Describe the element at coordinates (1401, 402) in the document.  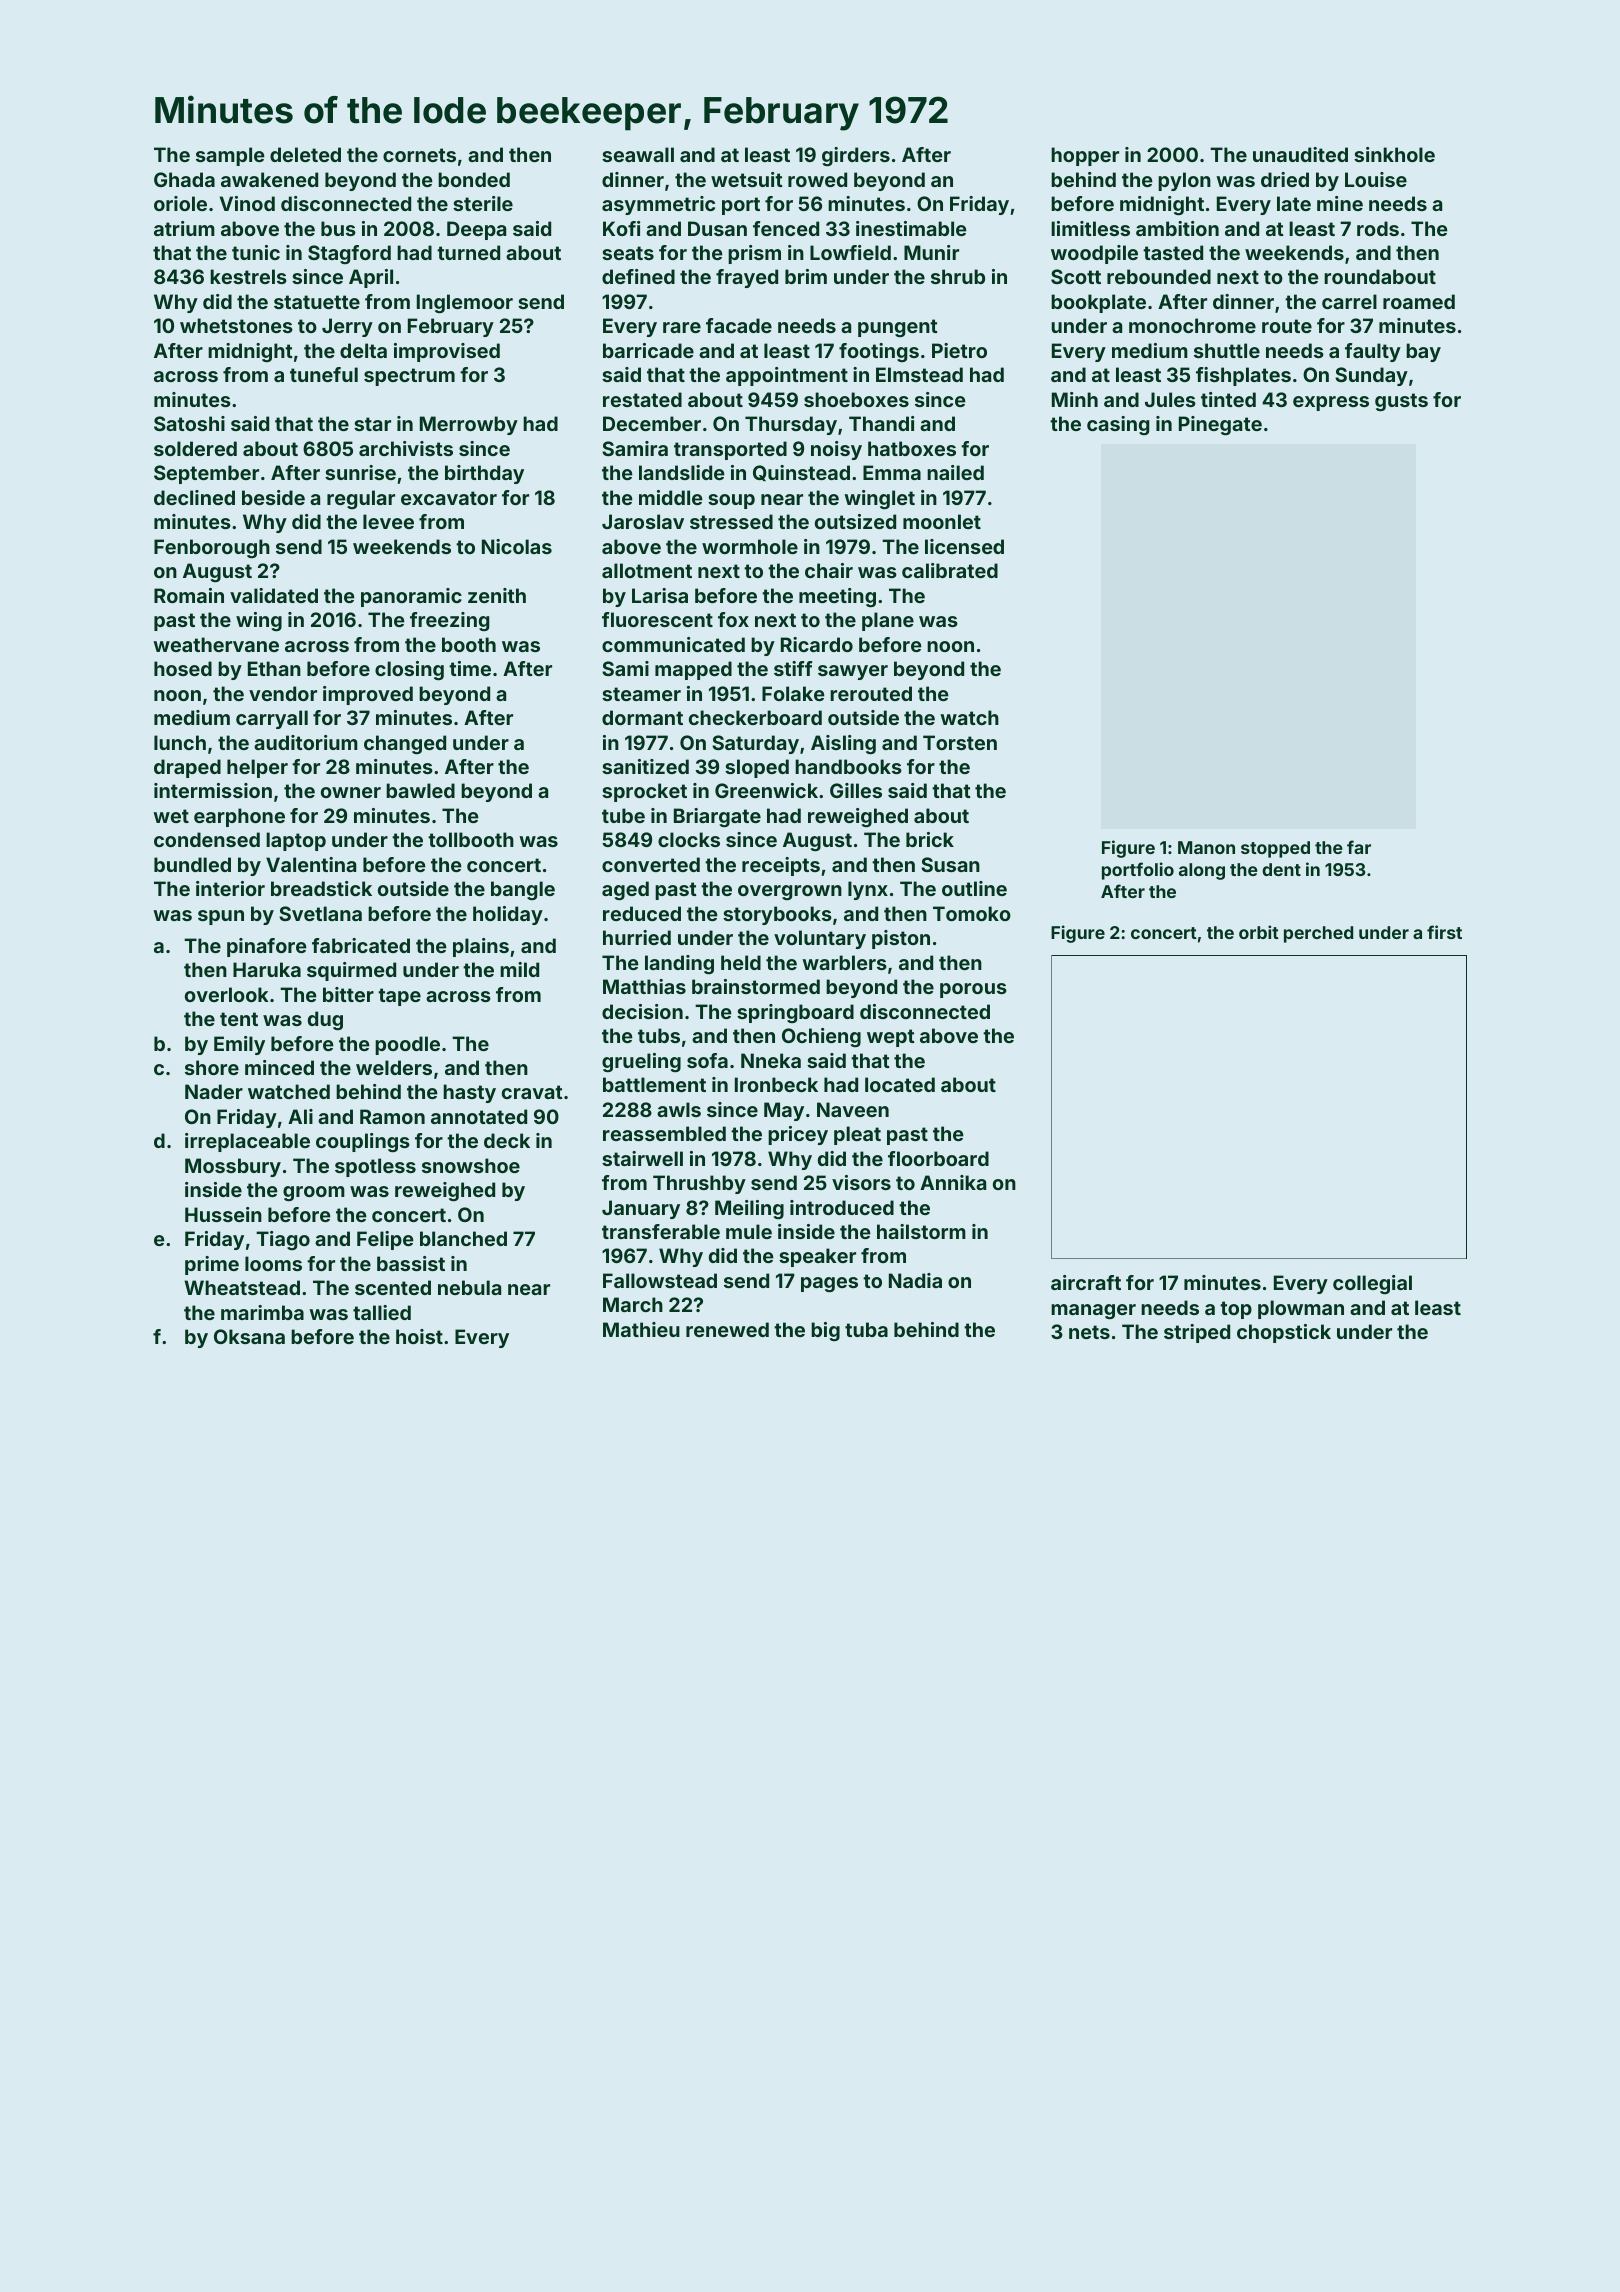
I see `gusts` at that location.
